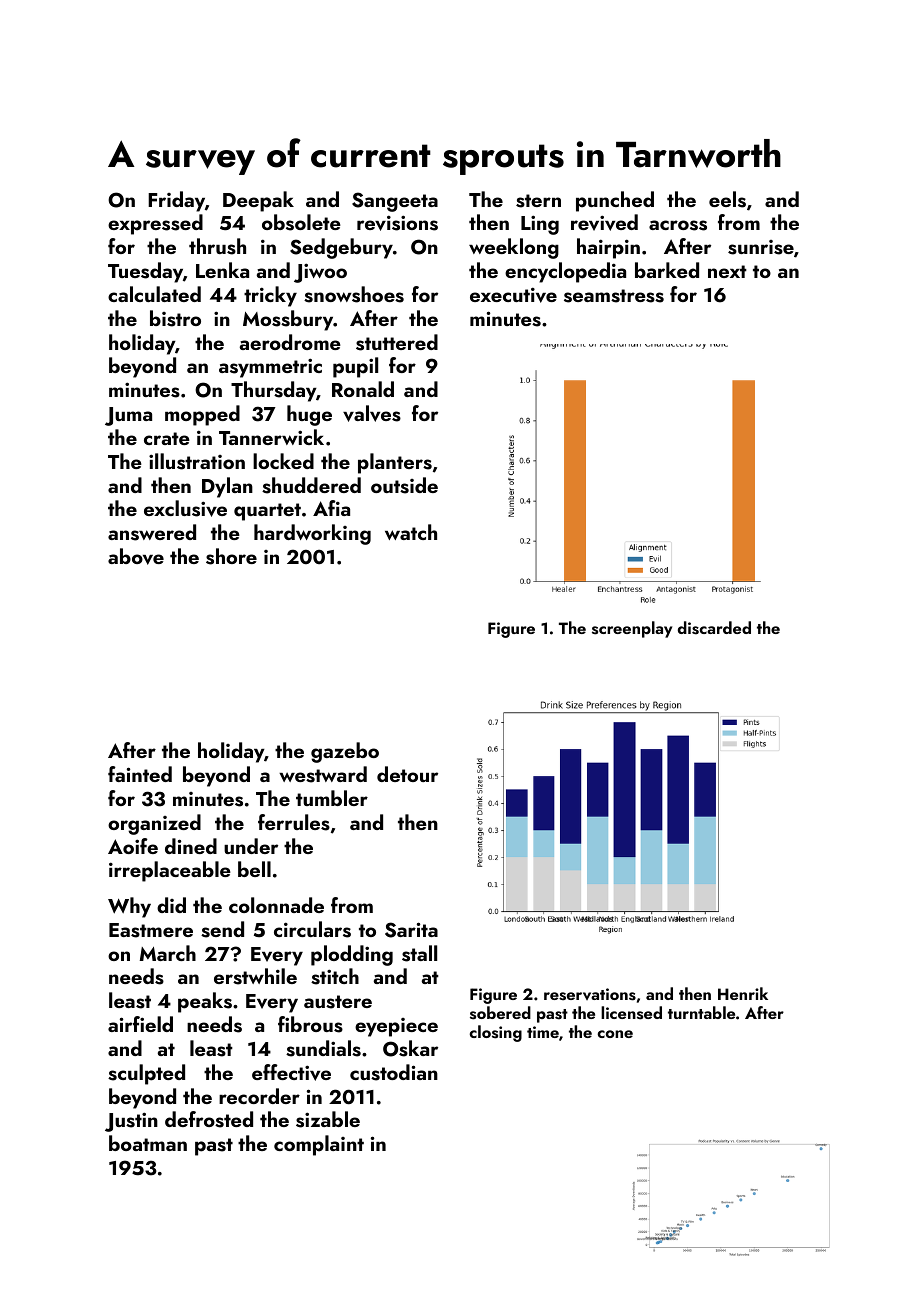 This page has height=1316, width=908. I want to click on colonnade, so click(276, 905).
